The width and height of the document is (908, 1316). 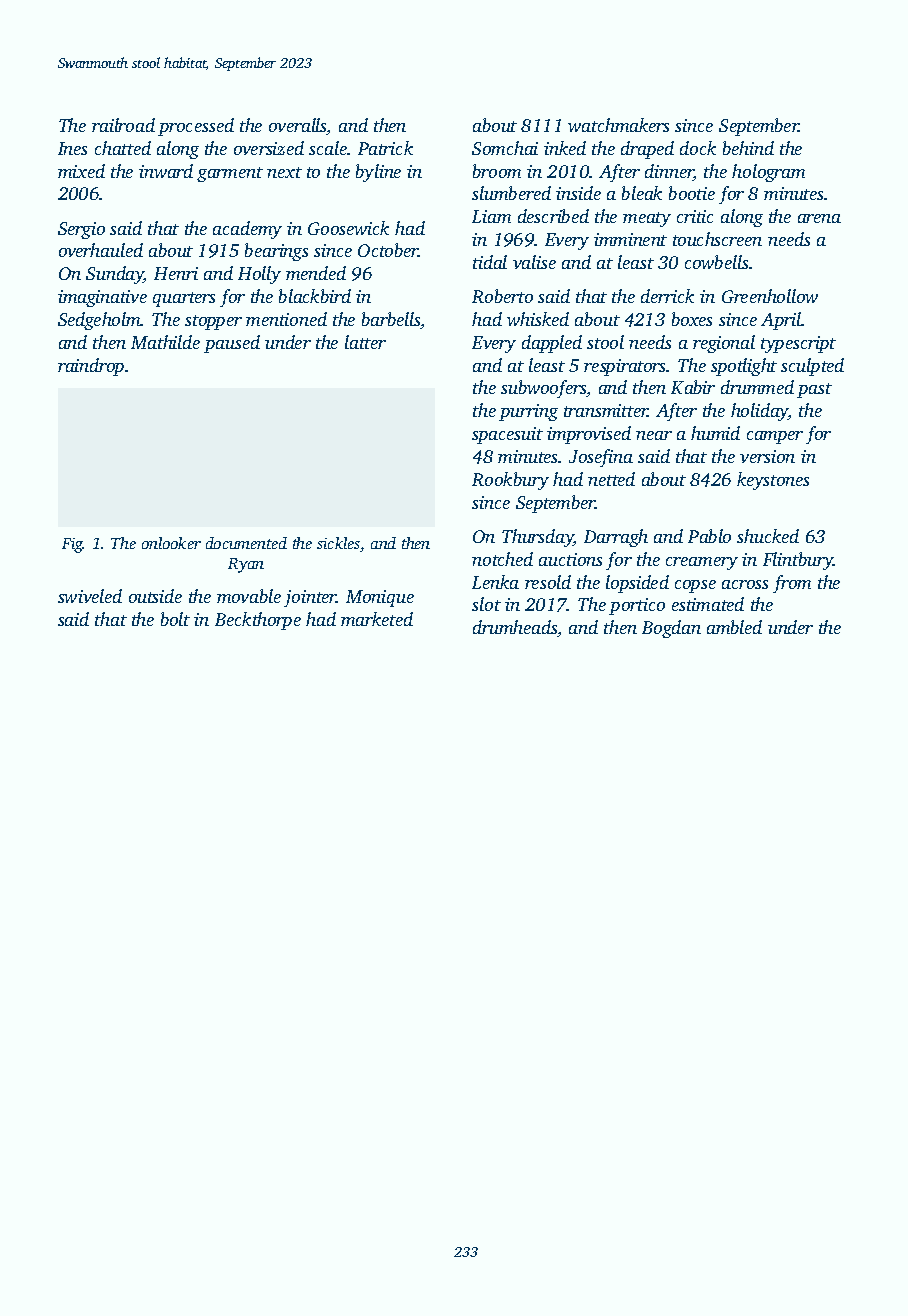 I want to click on watchmakers, so click(x=618, y=125).
